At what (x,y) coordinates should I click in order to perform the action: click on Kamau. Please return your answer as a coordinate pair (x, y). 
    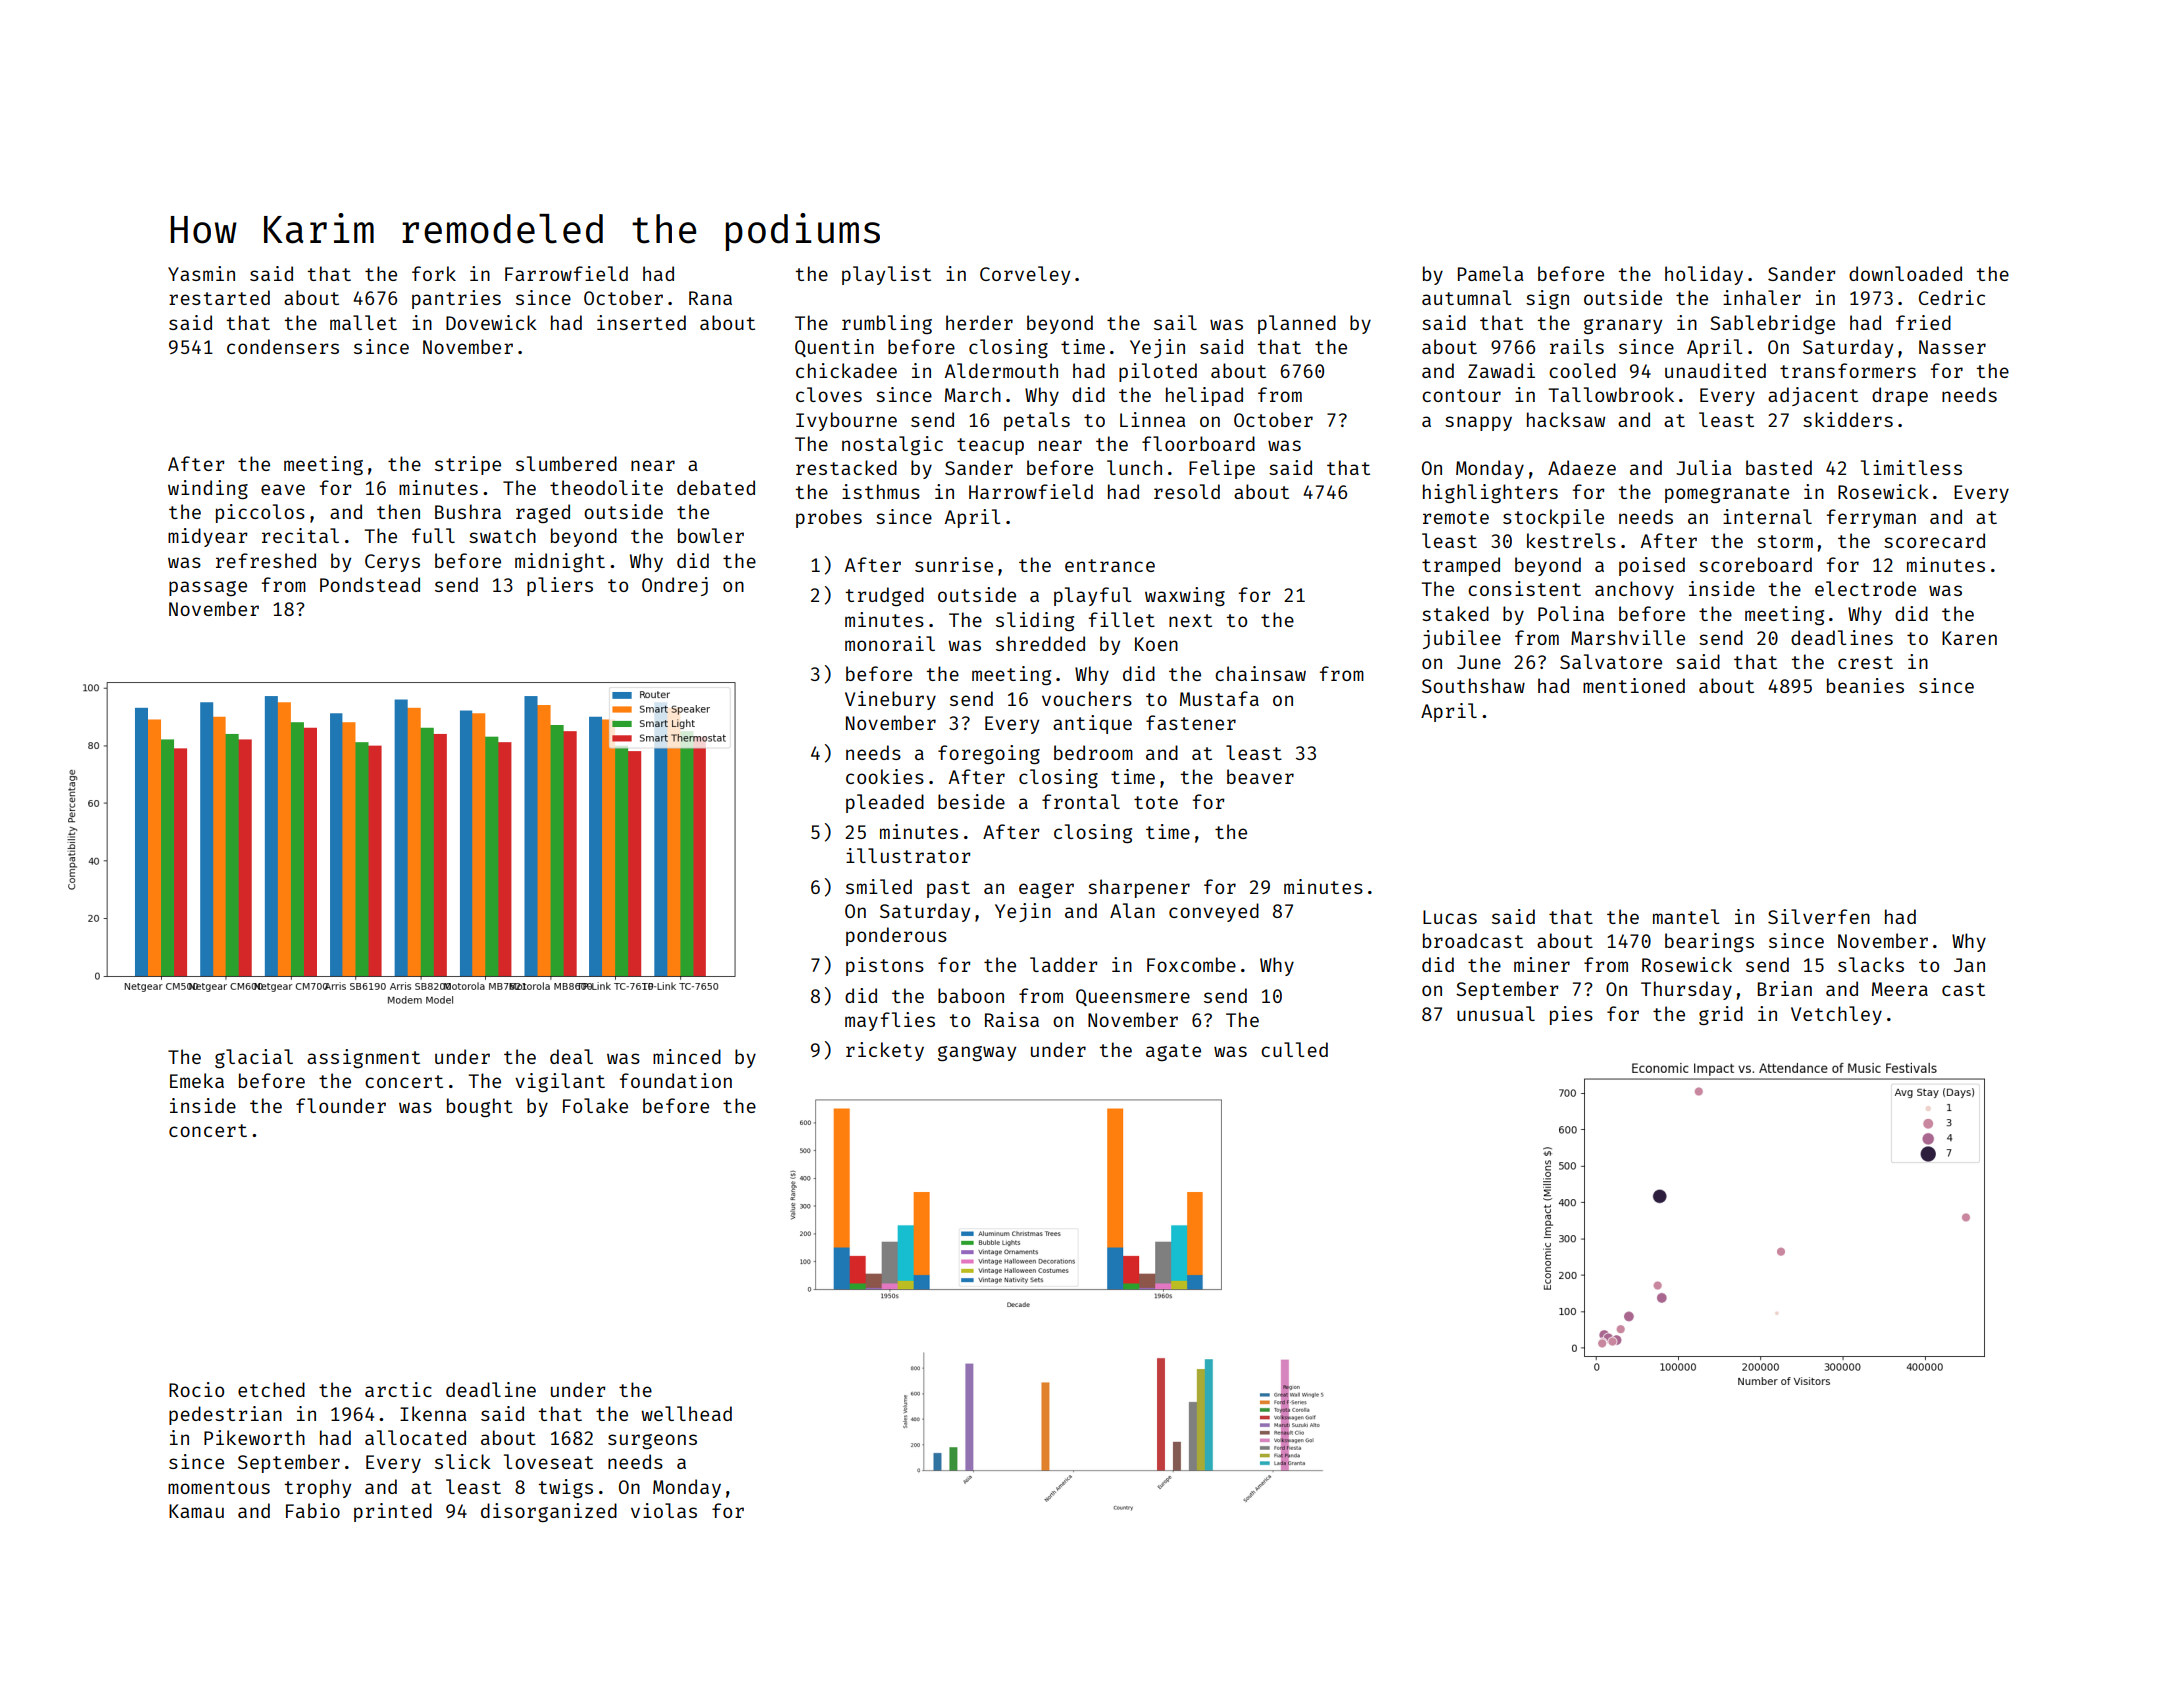
    Looking at the image, I should click on (196, 1511).
